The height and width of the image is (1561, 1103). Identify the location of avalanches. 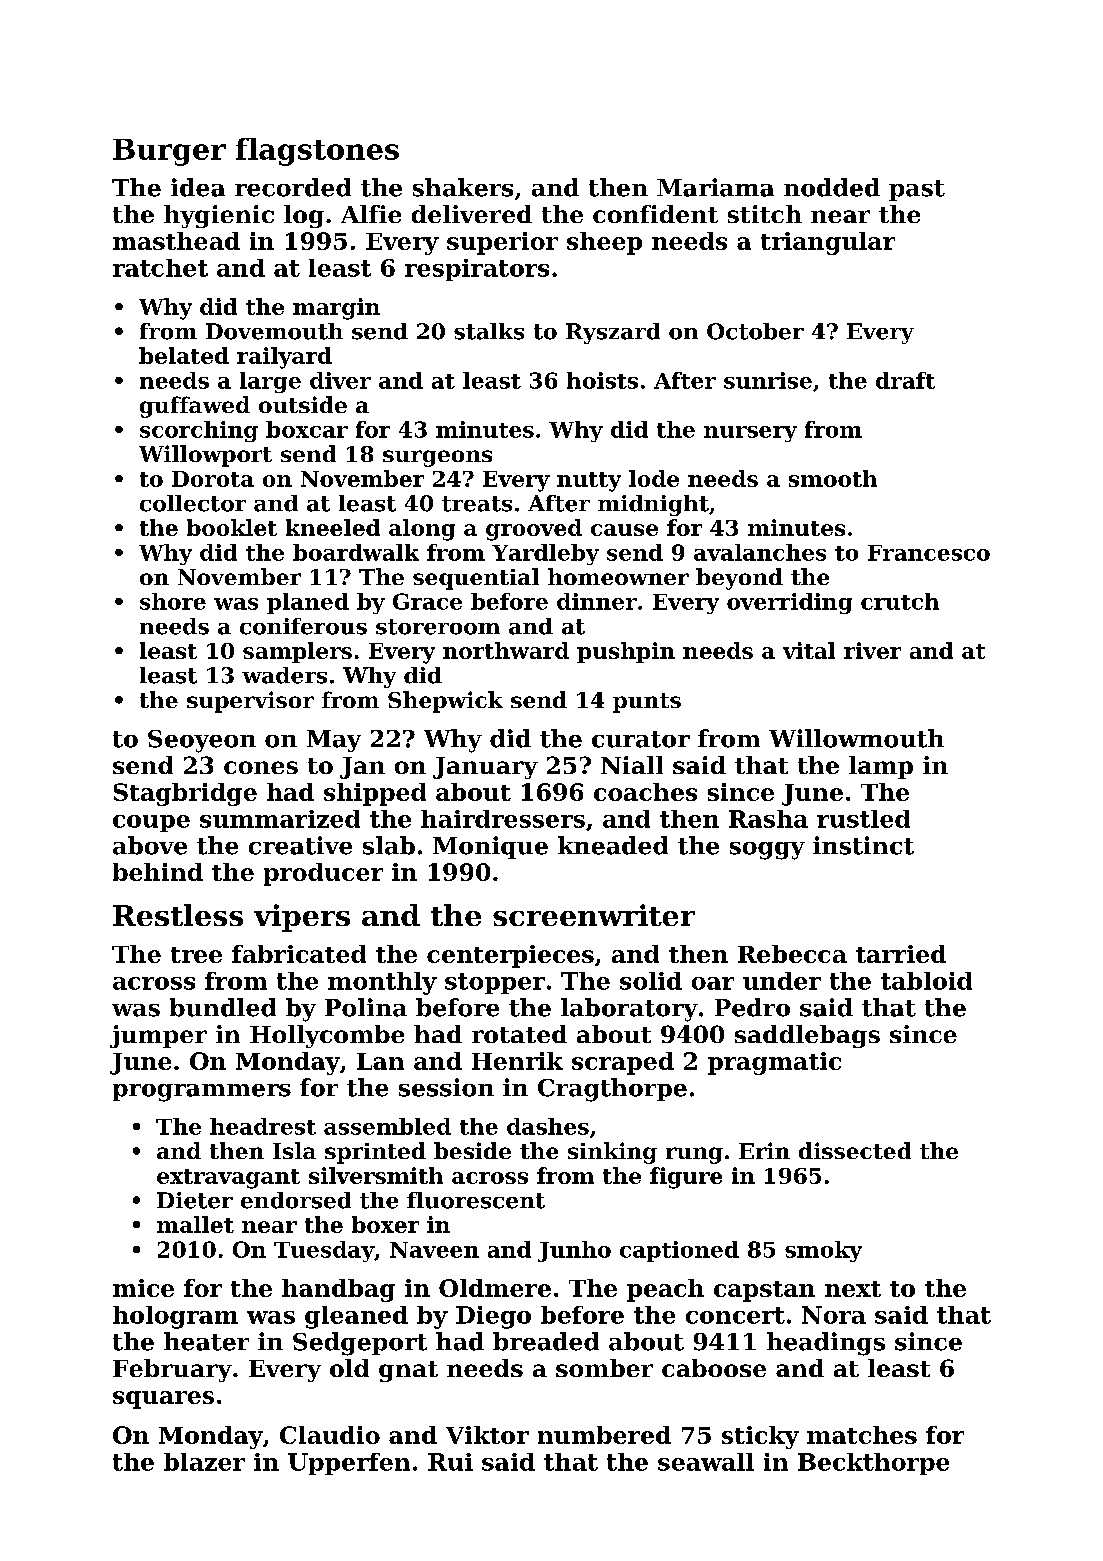
(760, 552).
